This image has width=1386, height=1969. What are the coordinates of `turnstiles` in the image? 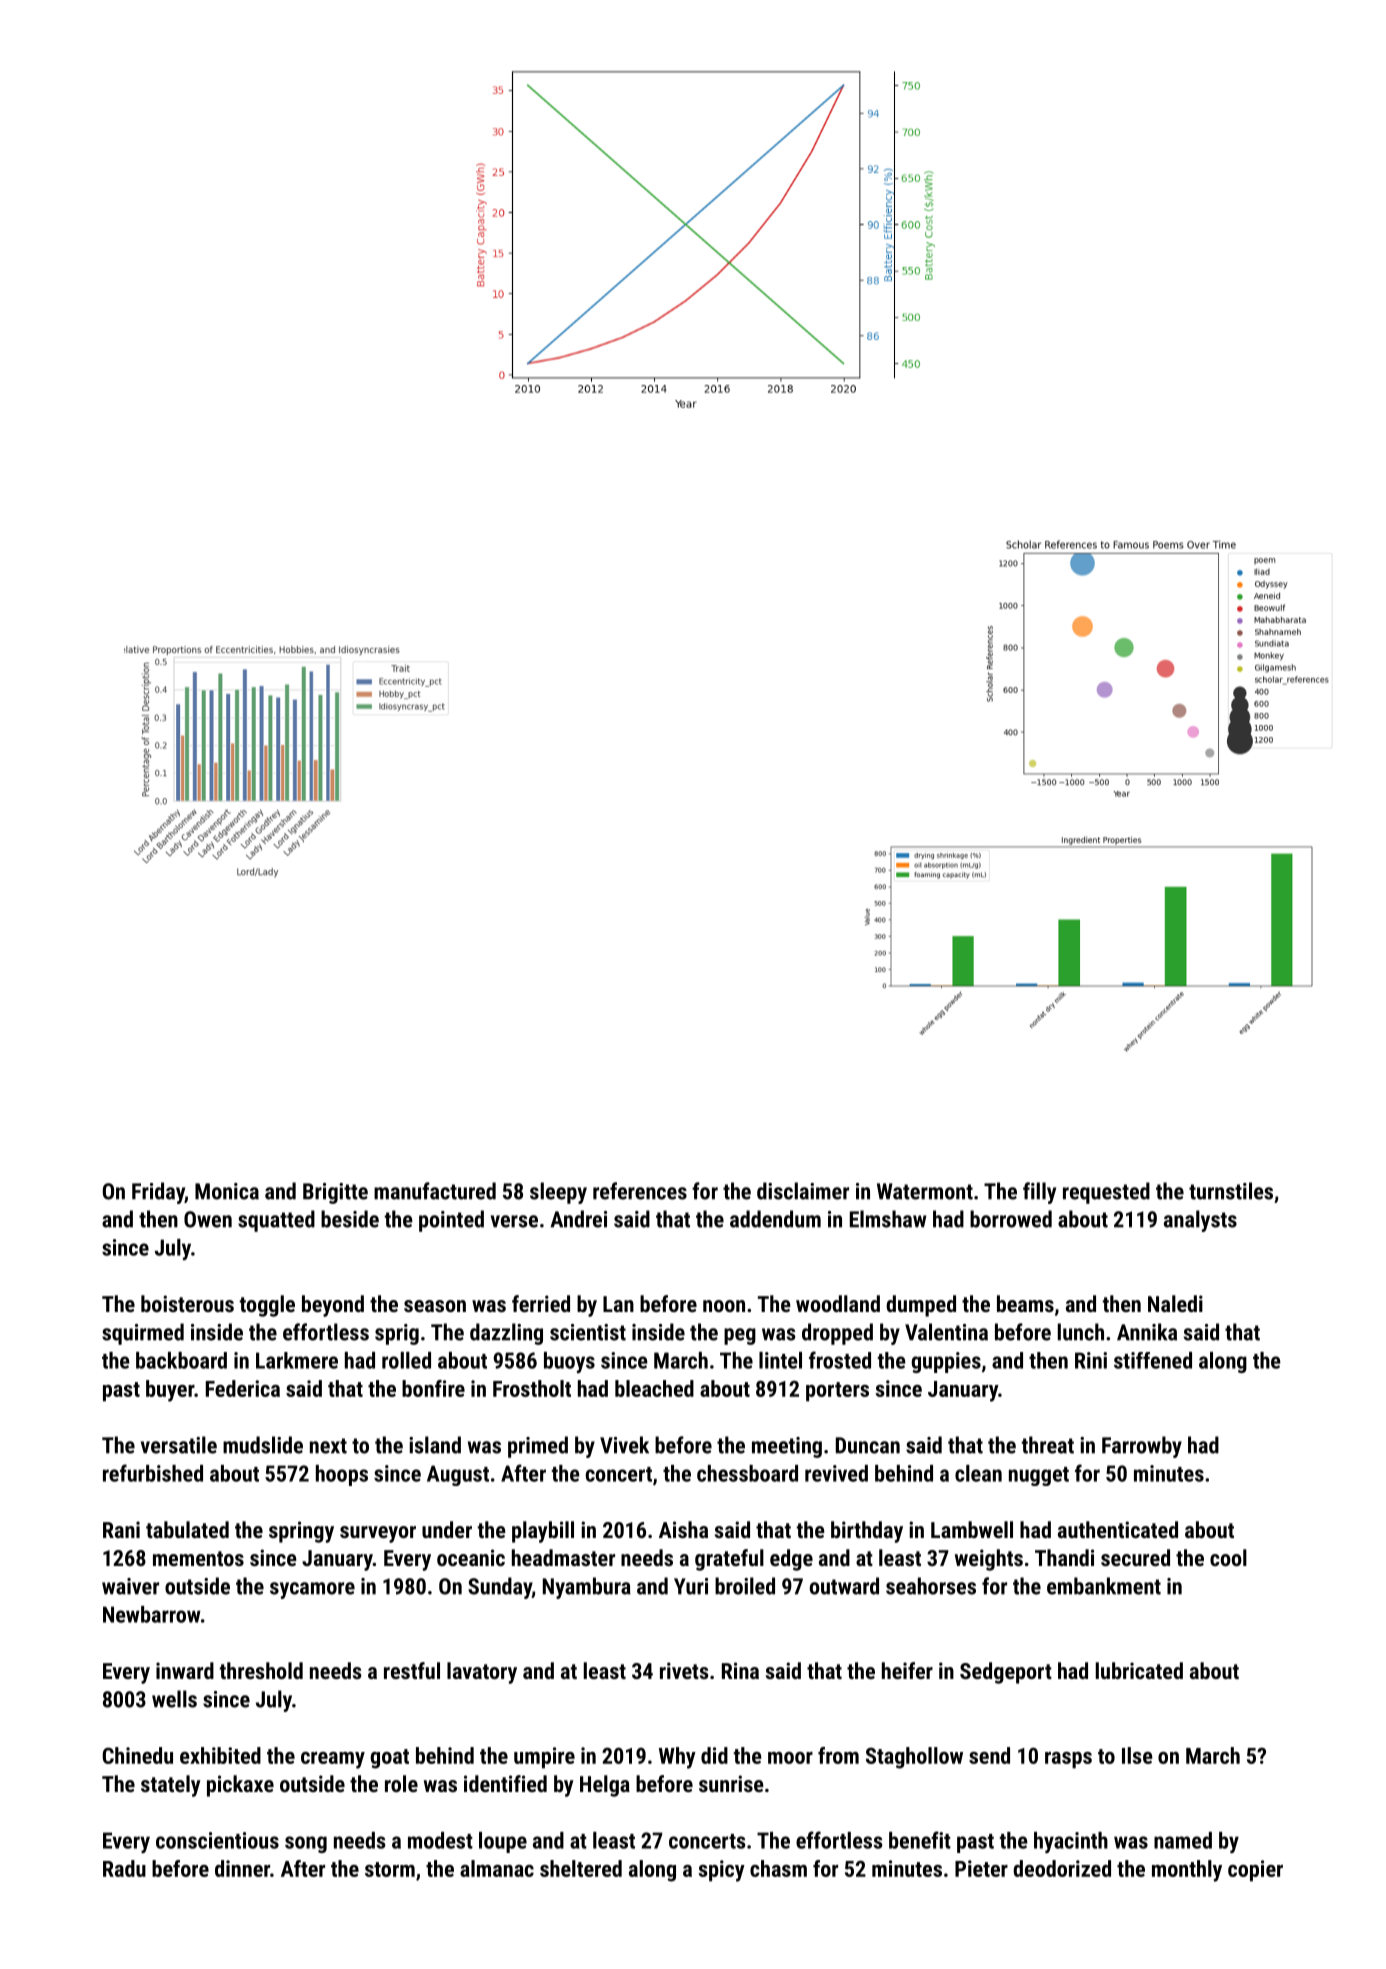 It's located at (1231, 1191).
